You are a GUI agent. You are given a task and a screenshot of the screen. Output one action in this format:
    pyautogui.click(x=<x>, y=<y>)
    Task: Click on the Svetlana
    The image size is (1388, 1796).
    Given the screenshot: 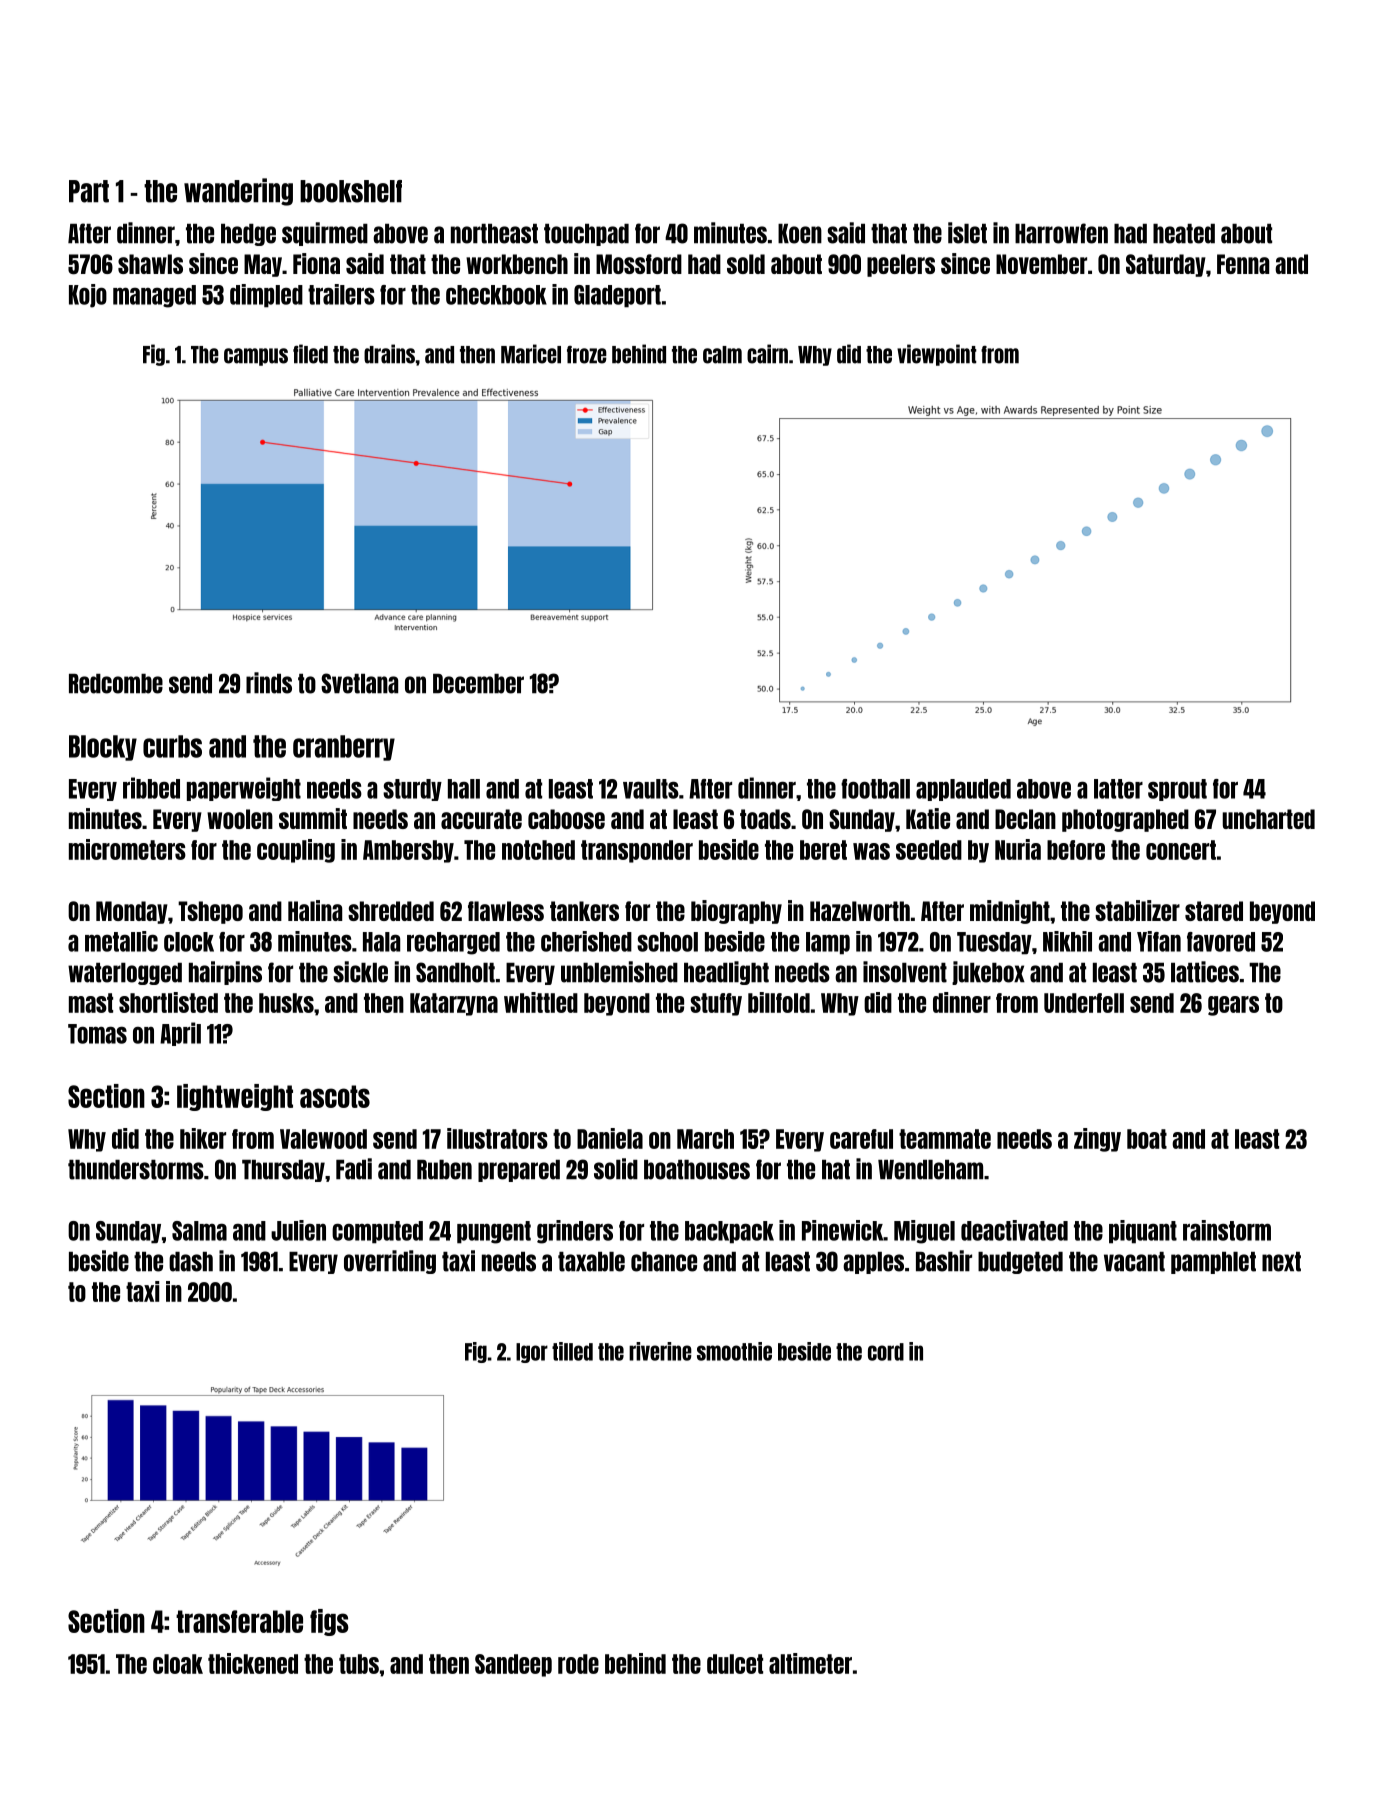 What is the action you would take?
    pyautogui.click(x=359, y=683)
